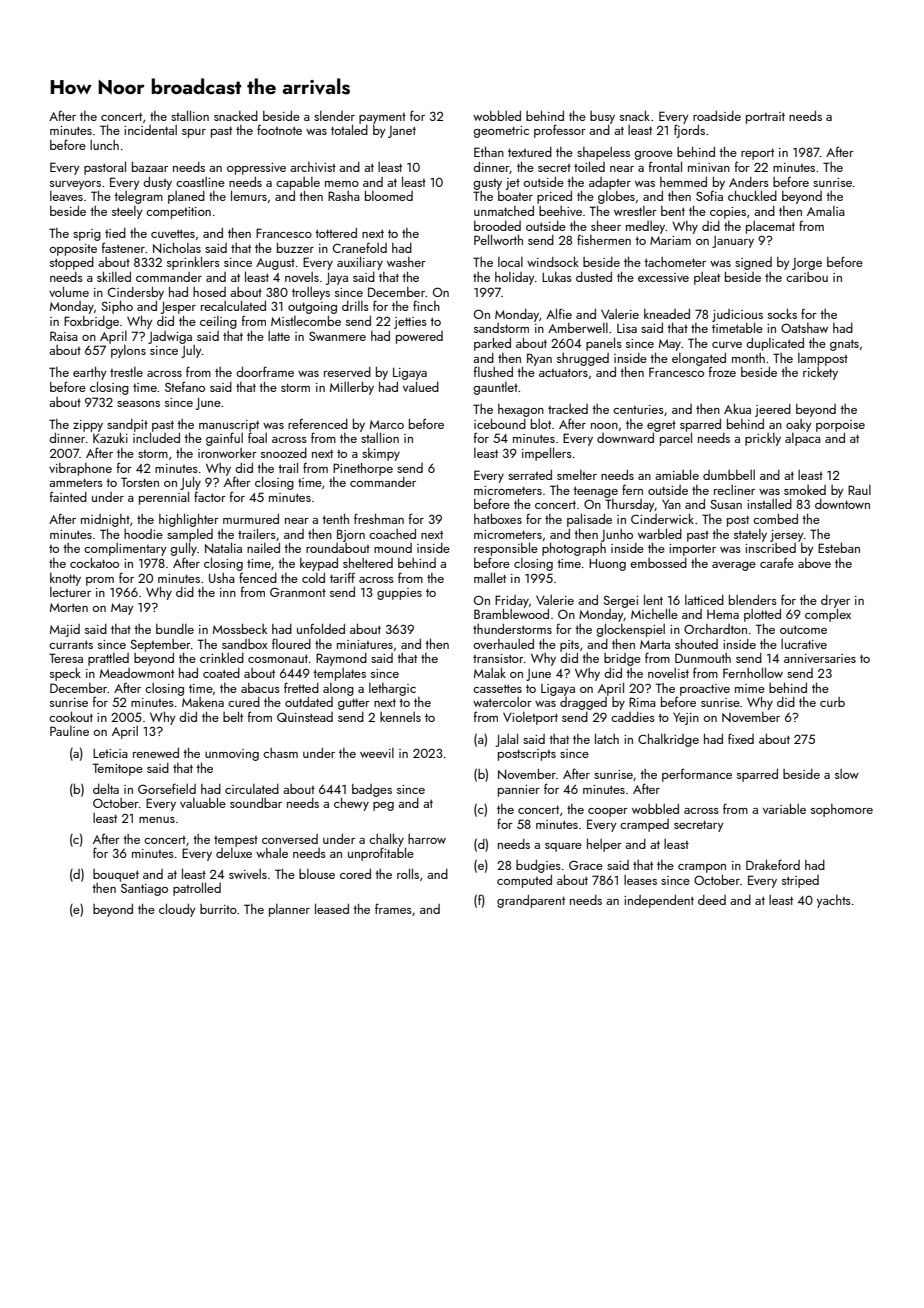 The width and height of the document is (924, 1308). I want to click on delta, so click(106, 788).
